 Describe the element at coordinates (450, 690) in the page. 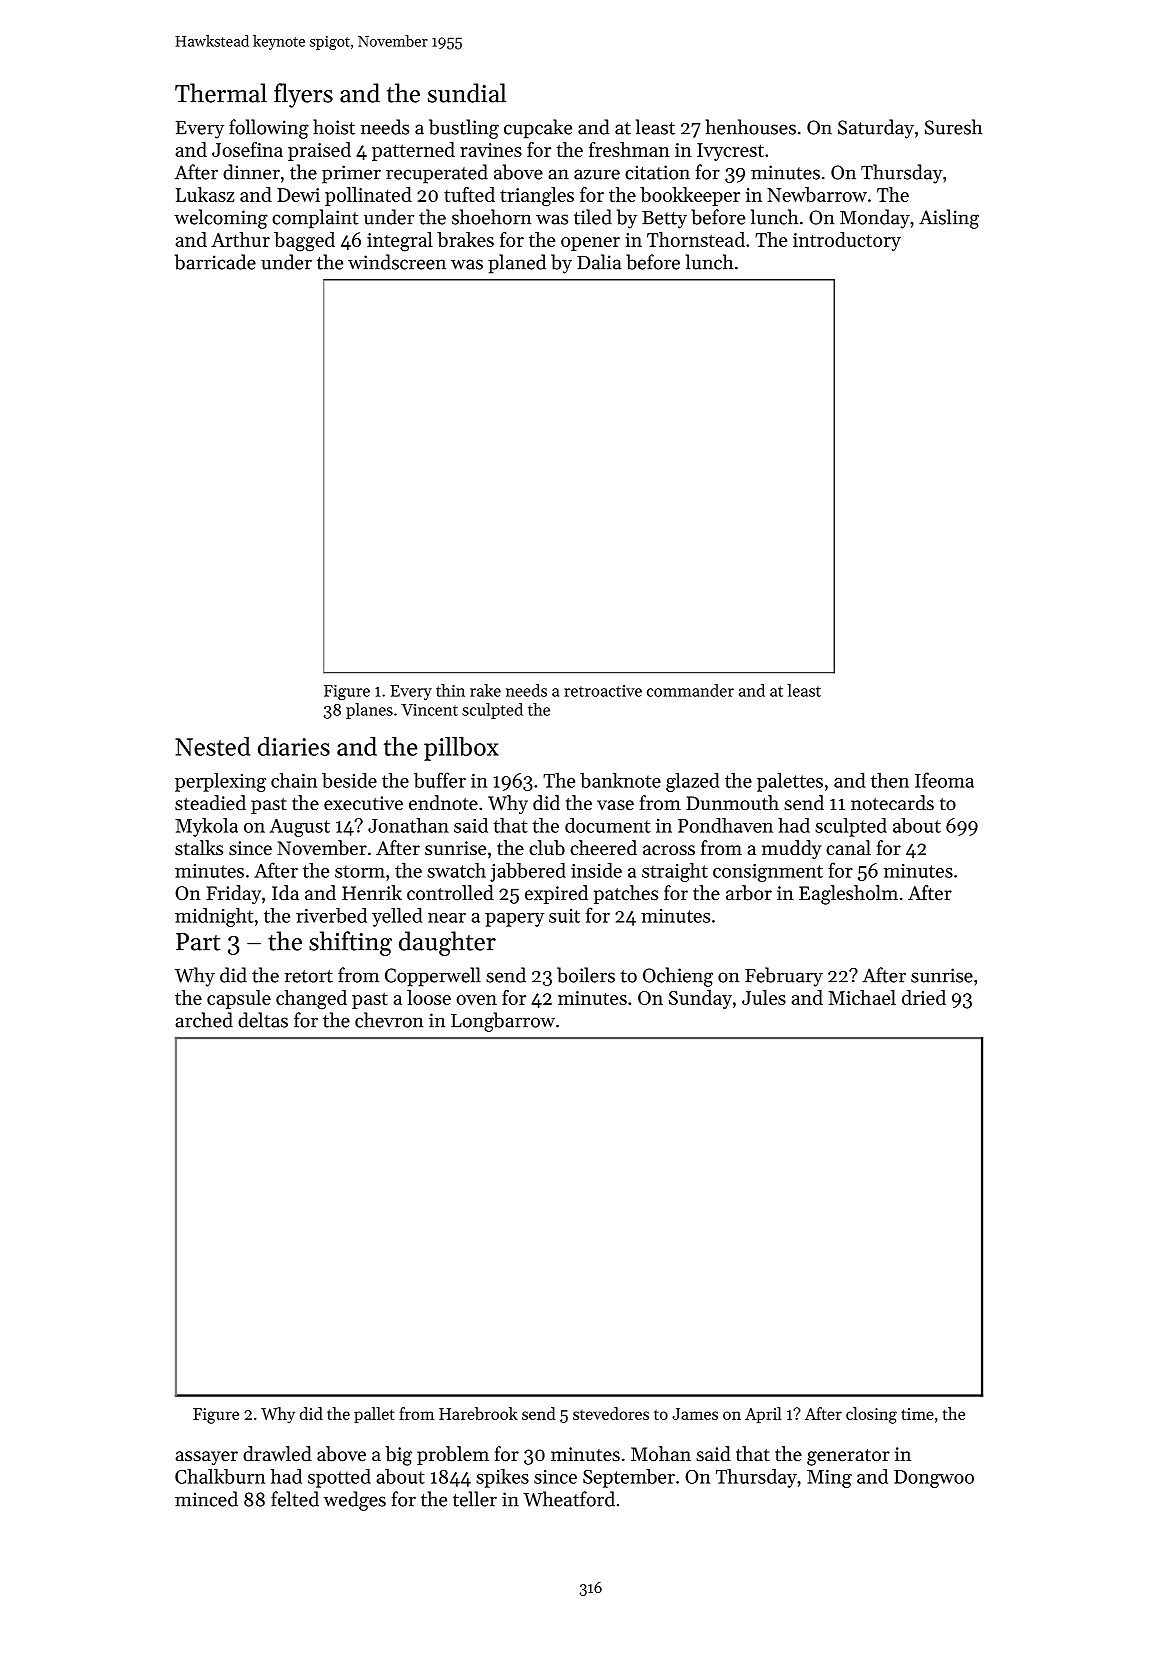

I see `thin` at that location.
